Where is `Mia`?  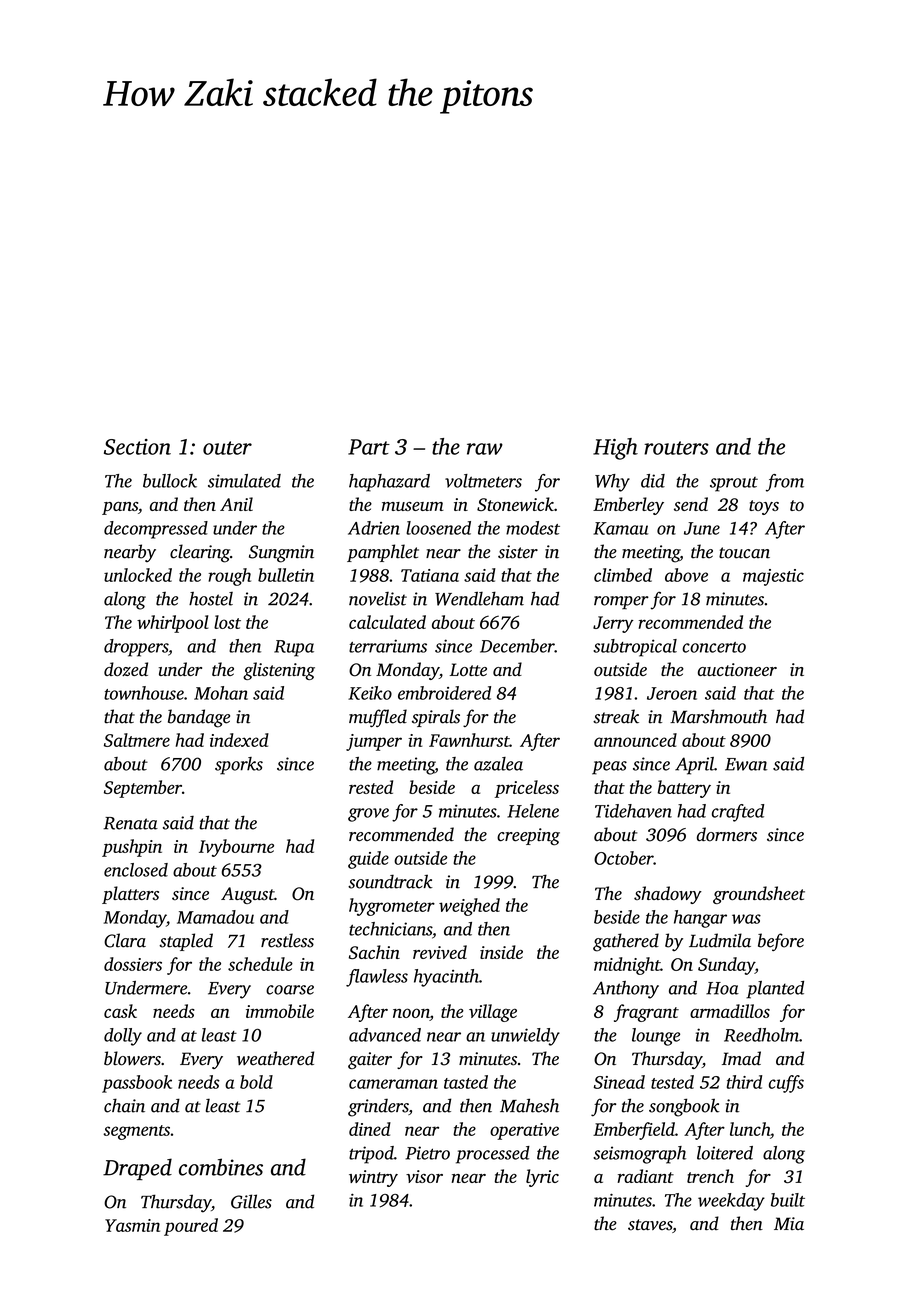 Mia is located at coordinates (789, 1223).
